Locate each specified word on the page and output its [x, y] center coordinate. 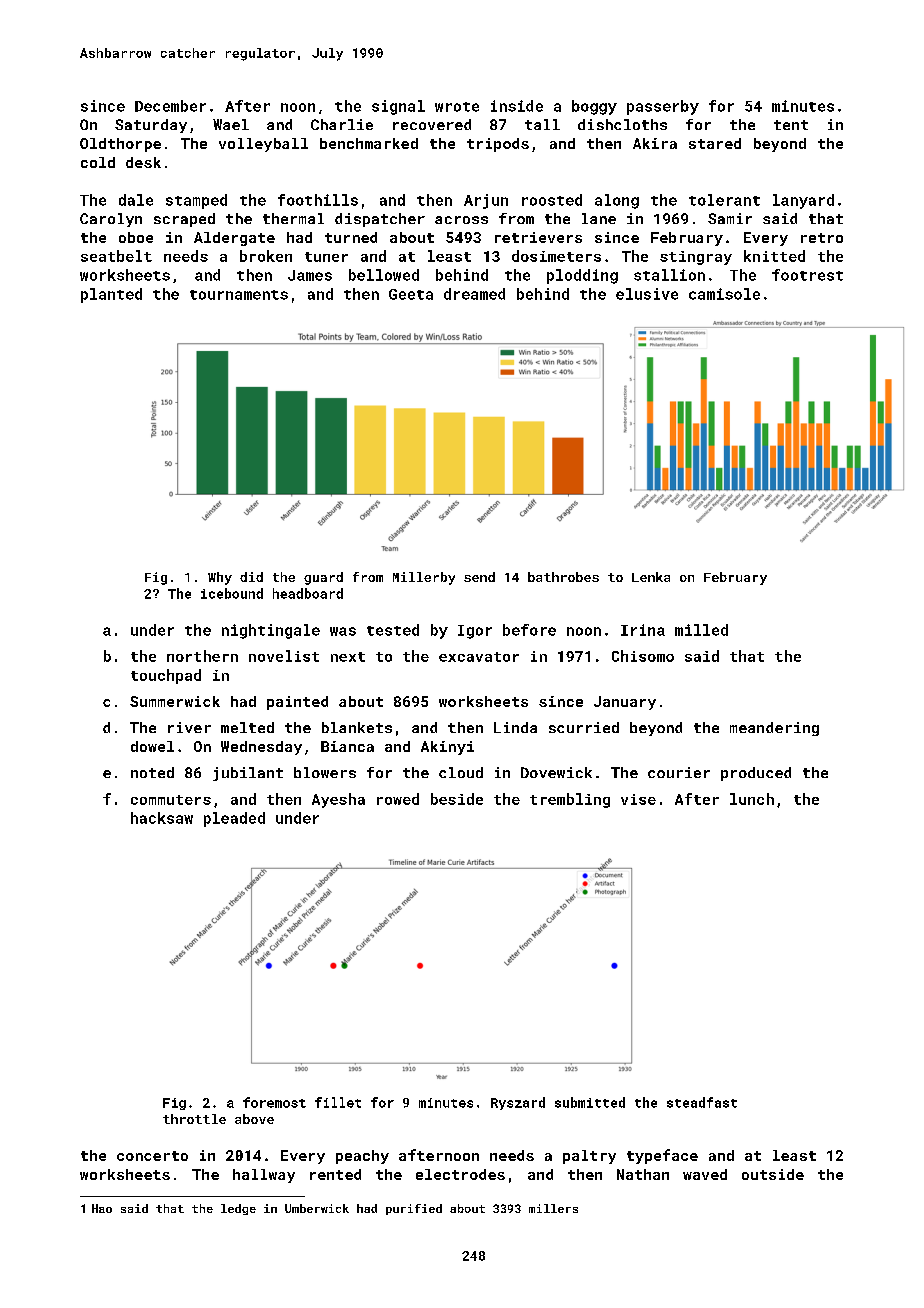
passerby [663, 107]
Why [220, 578]
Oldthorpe [120, 145]
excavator [479, 657]
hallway [264, 1176]
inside [517, 106]
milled [701, 630]
